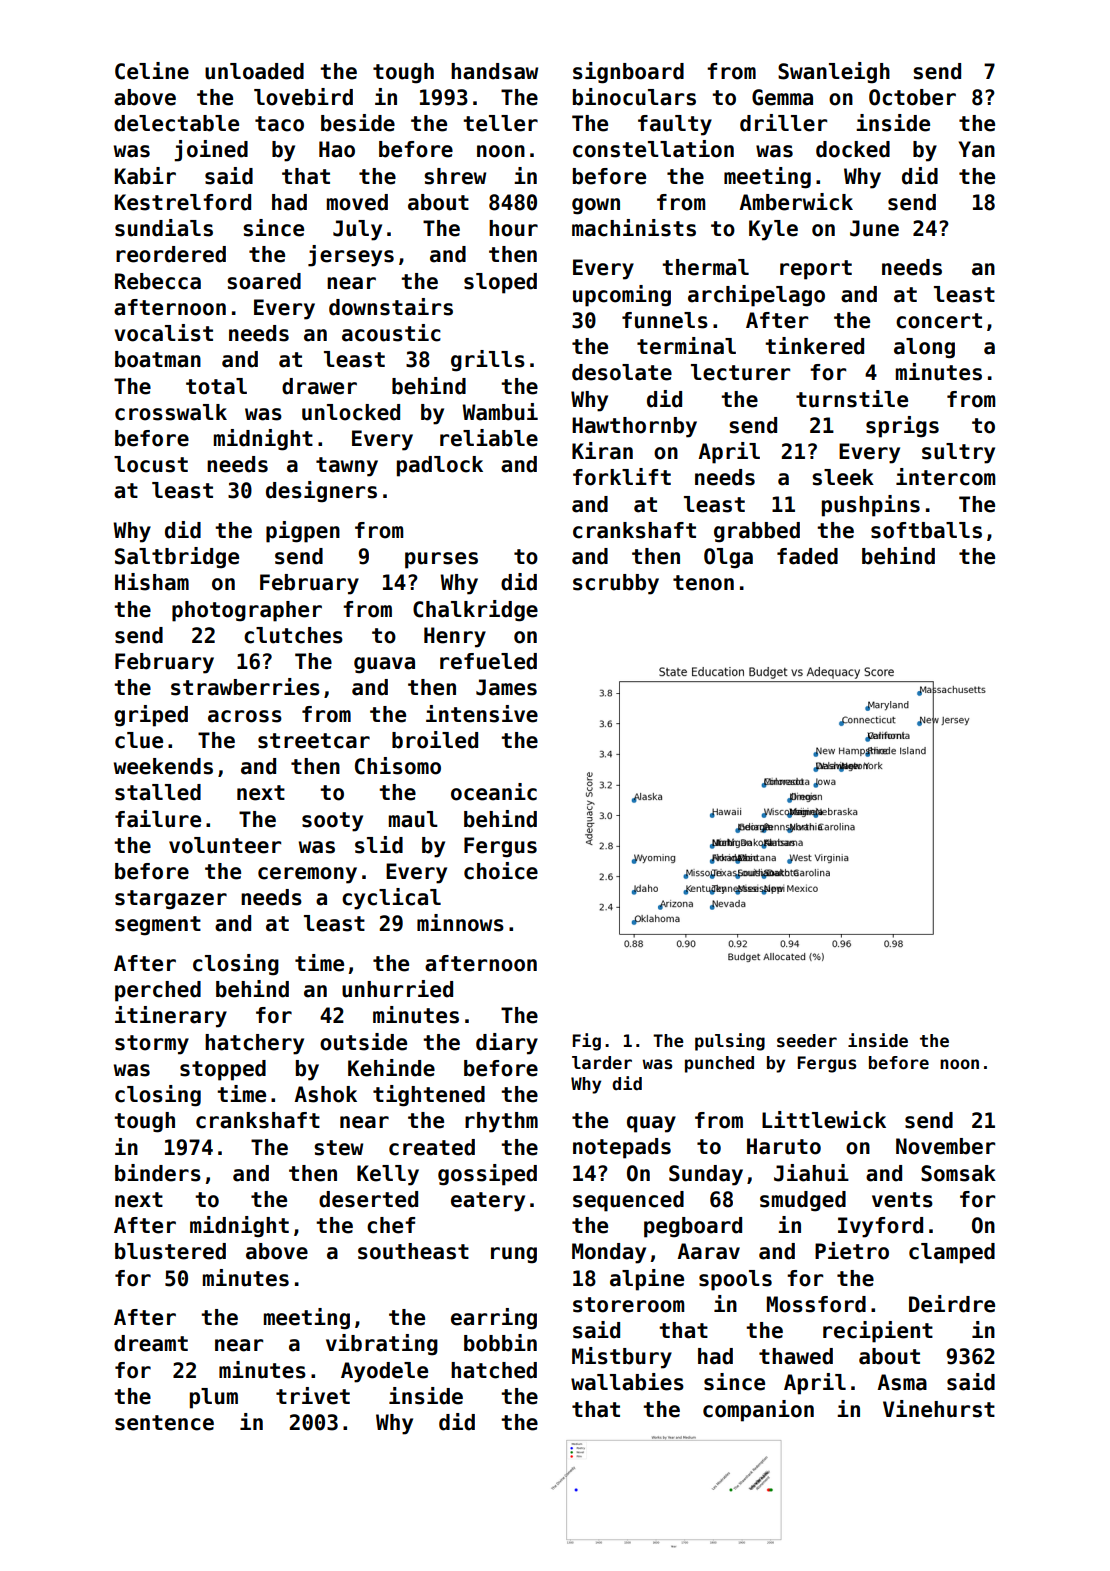 The height and width of the screenshot is (1571, 1110). Describe the element at coordinates (834, 73) in the screenshot. I see `Swanleigh` at that location.
